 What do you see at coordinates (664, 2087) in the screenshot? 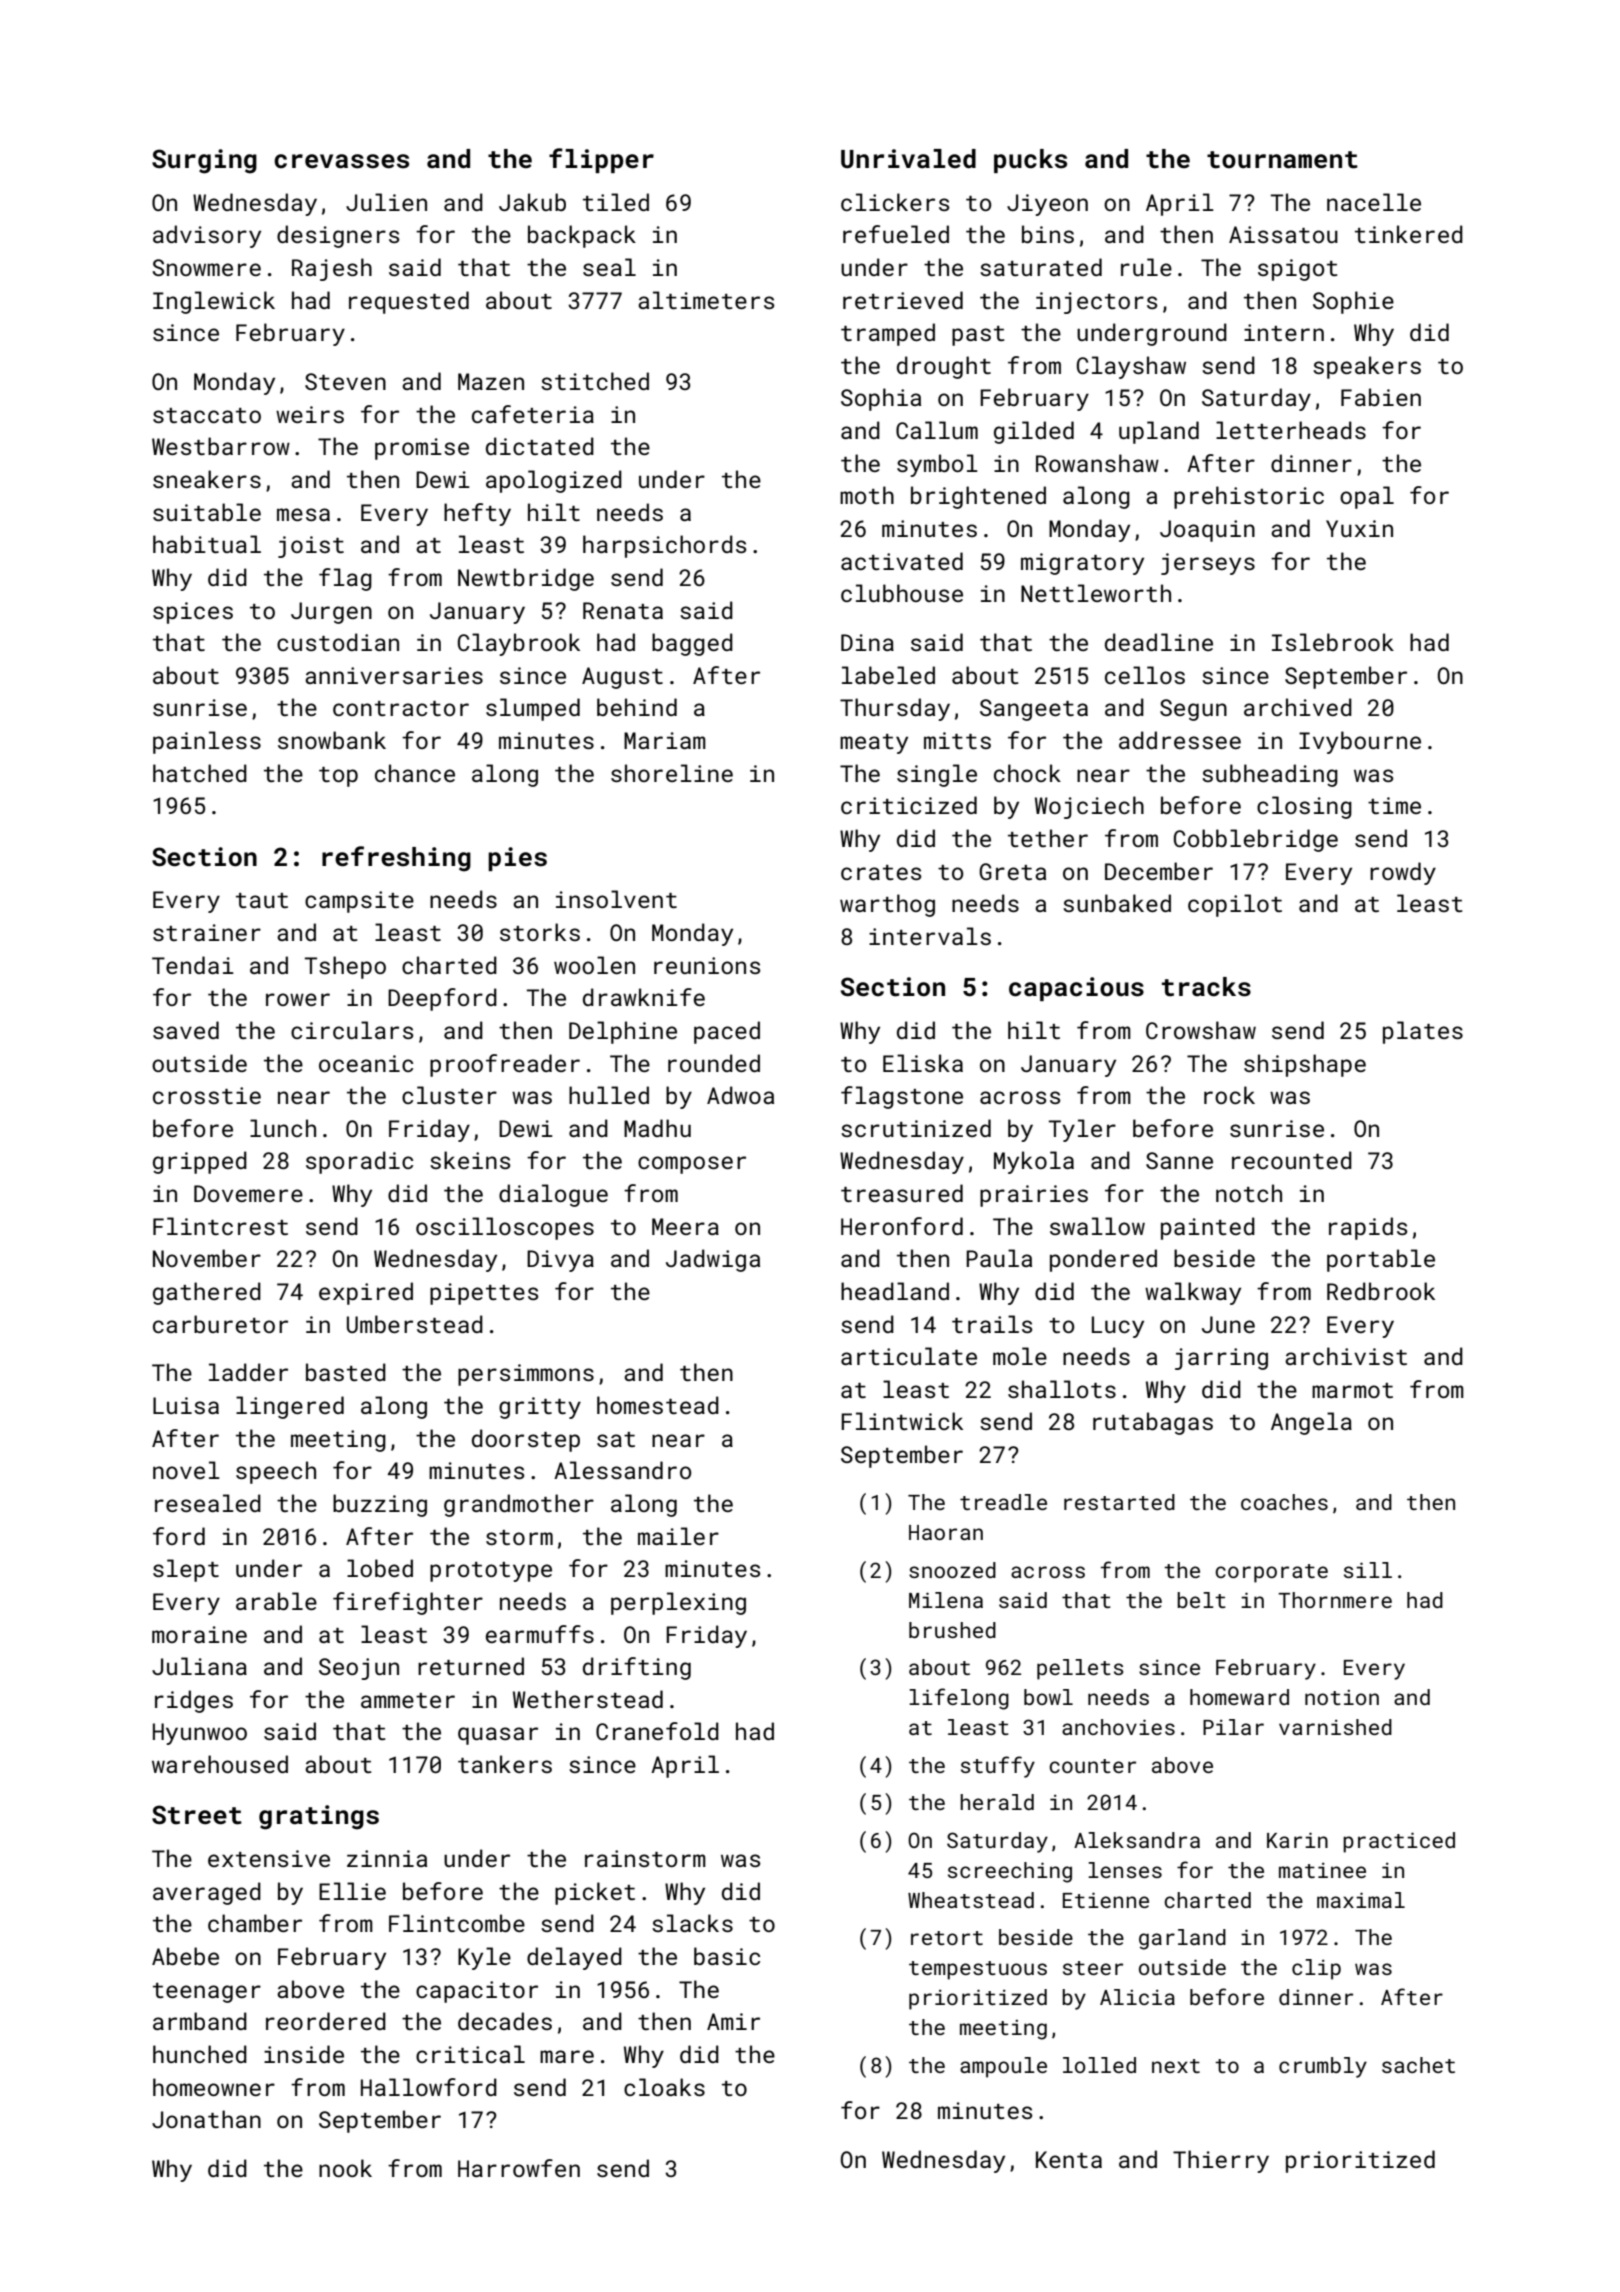
I see `cloaks` at bounding box center [664, 2087].
